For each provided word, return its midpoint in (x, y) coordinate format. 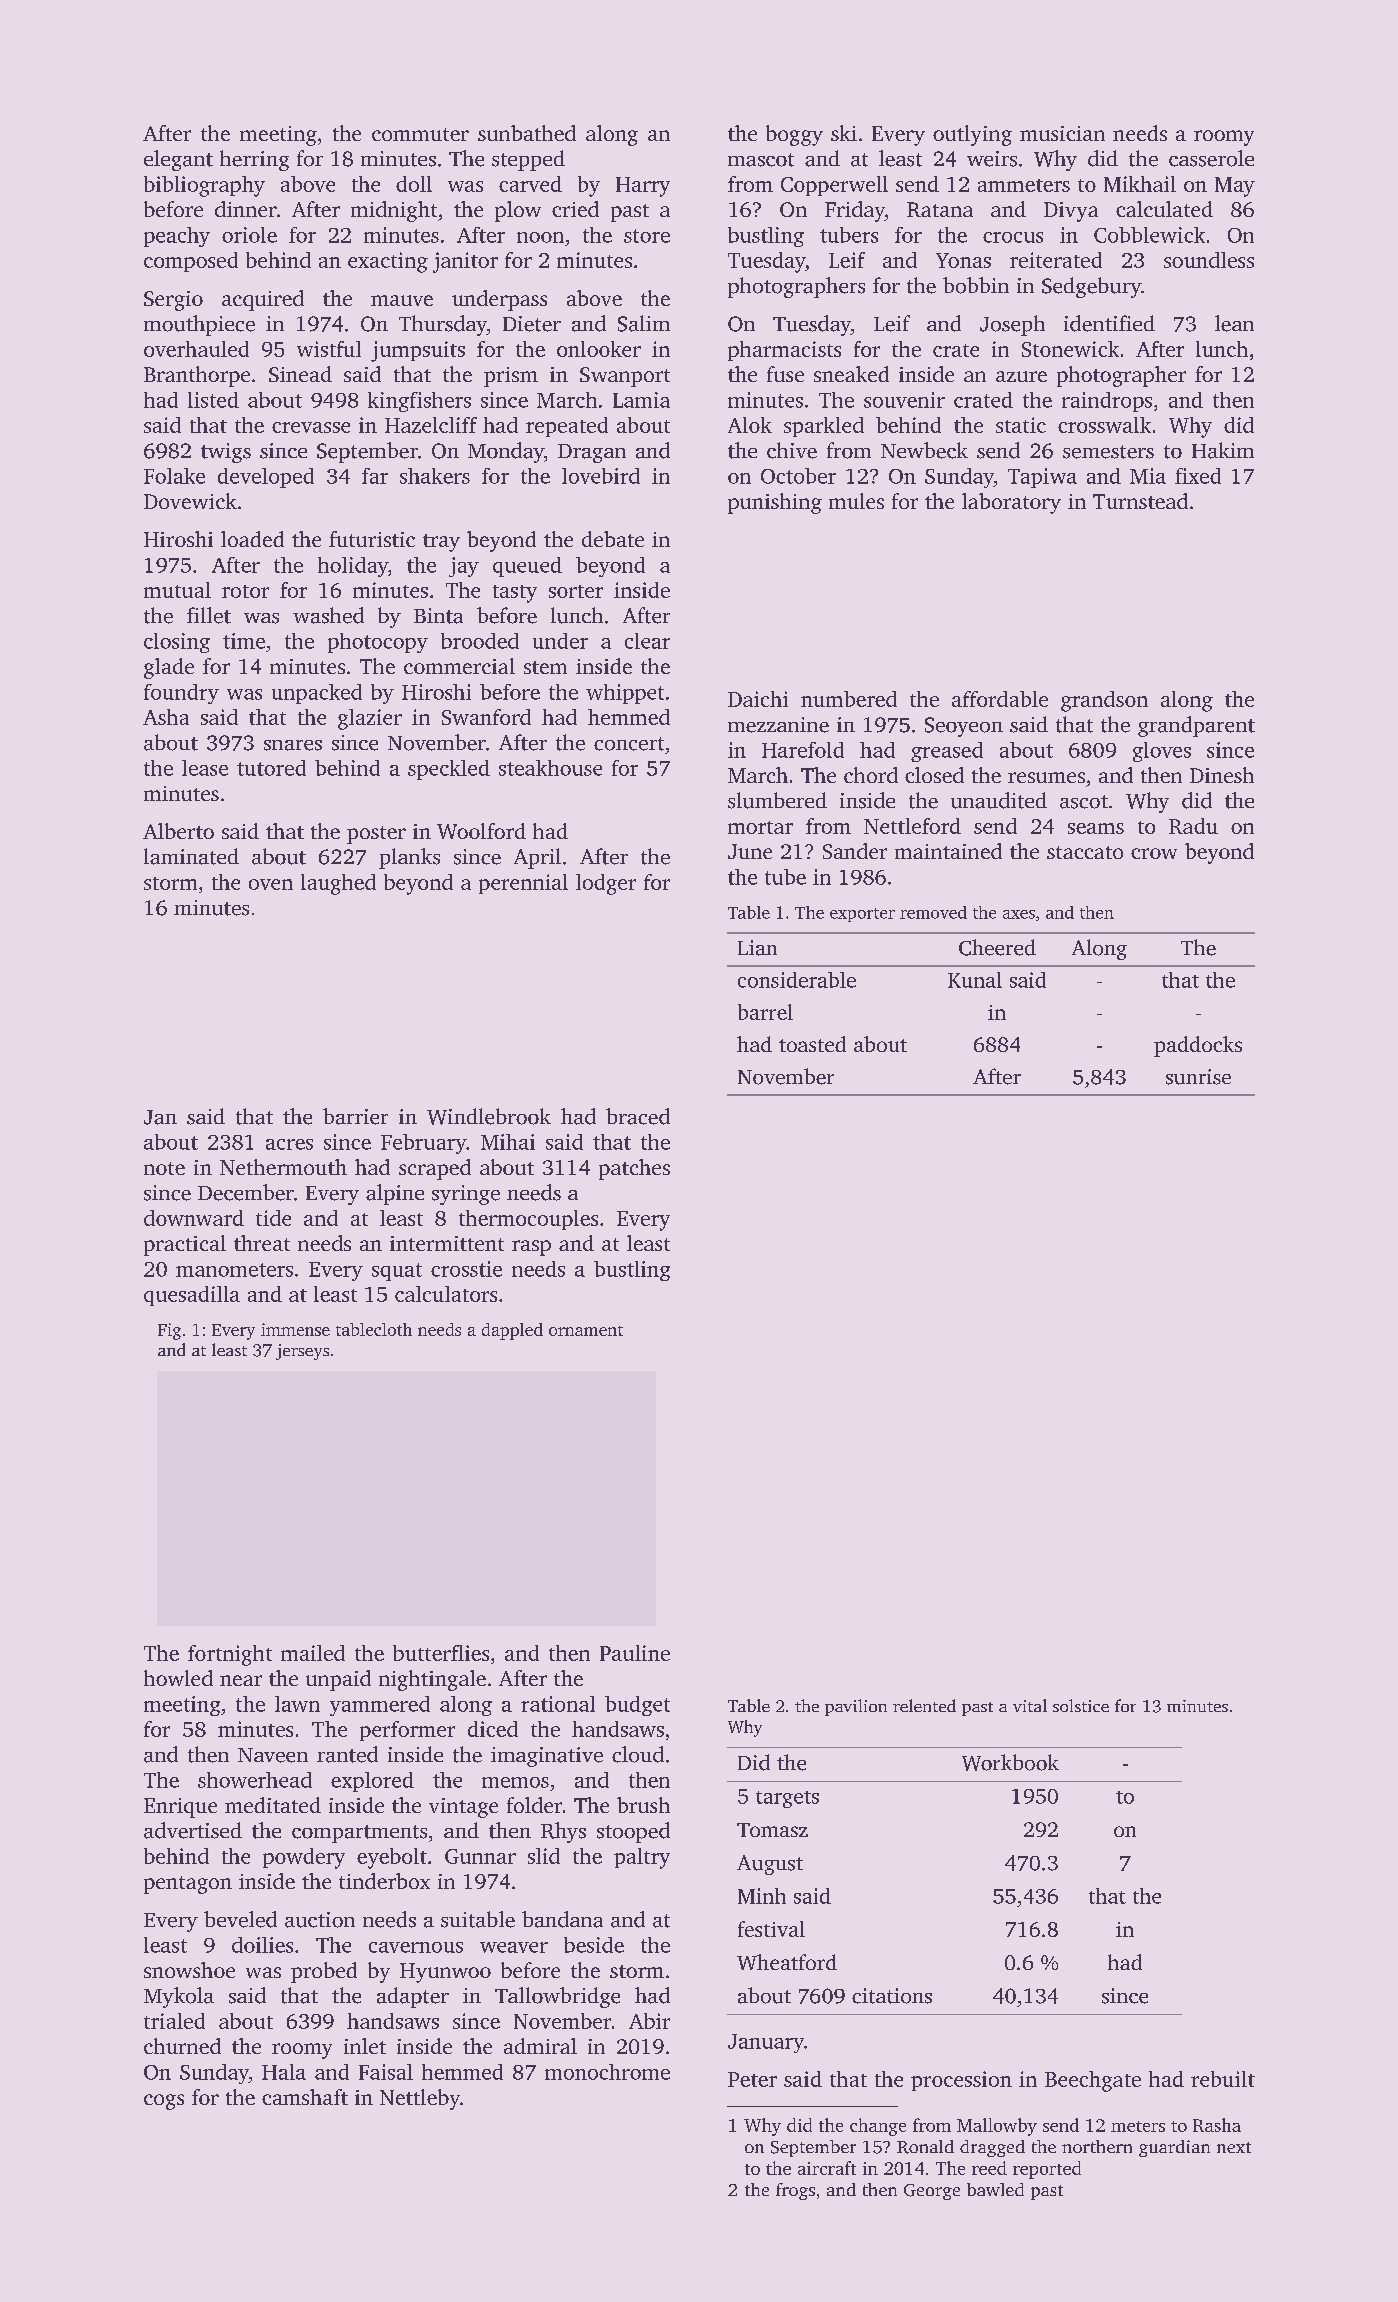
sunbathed (527, 133)
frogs (795, 2191)
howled (178, 1678)
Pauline (635, 1653)
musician (1062, 133)
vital (1030, 1705)
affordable (1000, 699)
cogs (164, 2102)
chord (871, 775)
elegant (178, 160)
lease (205, 768)
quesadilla (192, 1296)
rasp (531, 1248)
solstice (1081, 1705)
